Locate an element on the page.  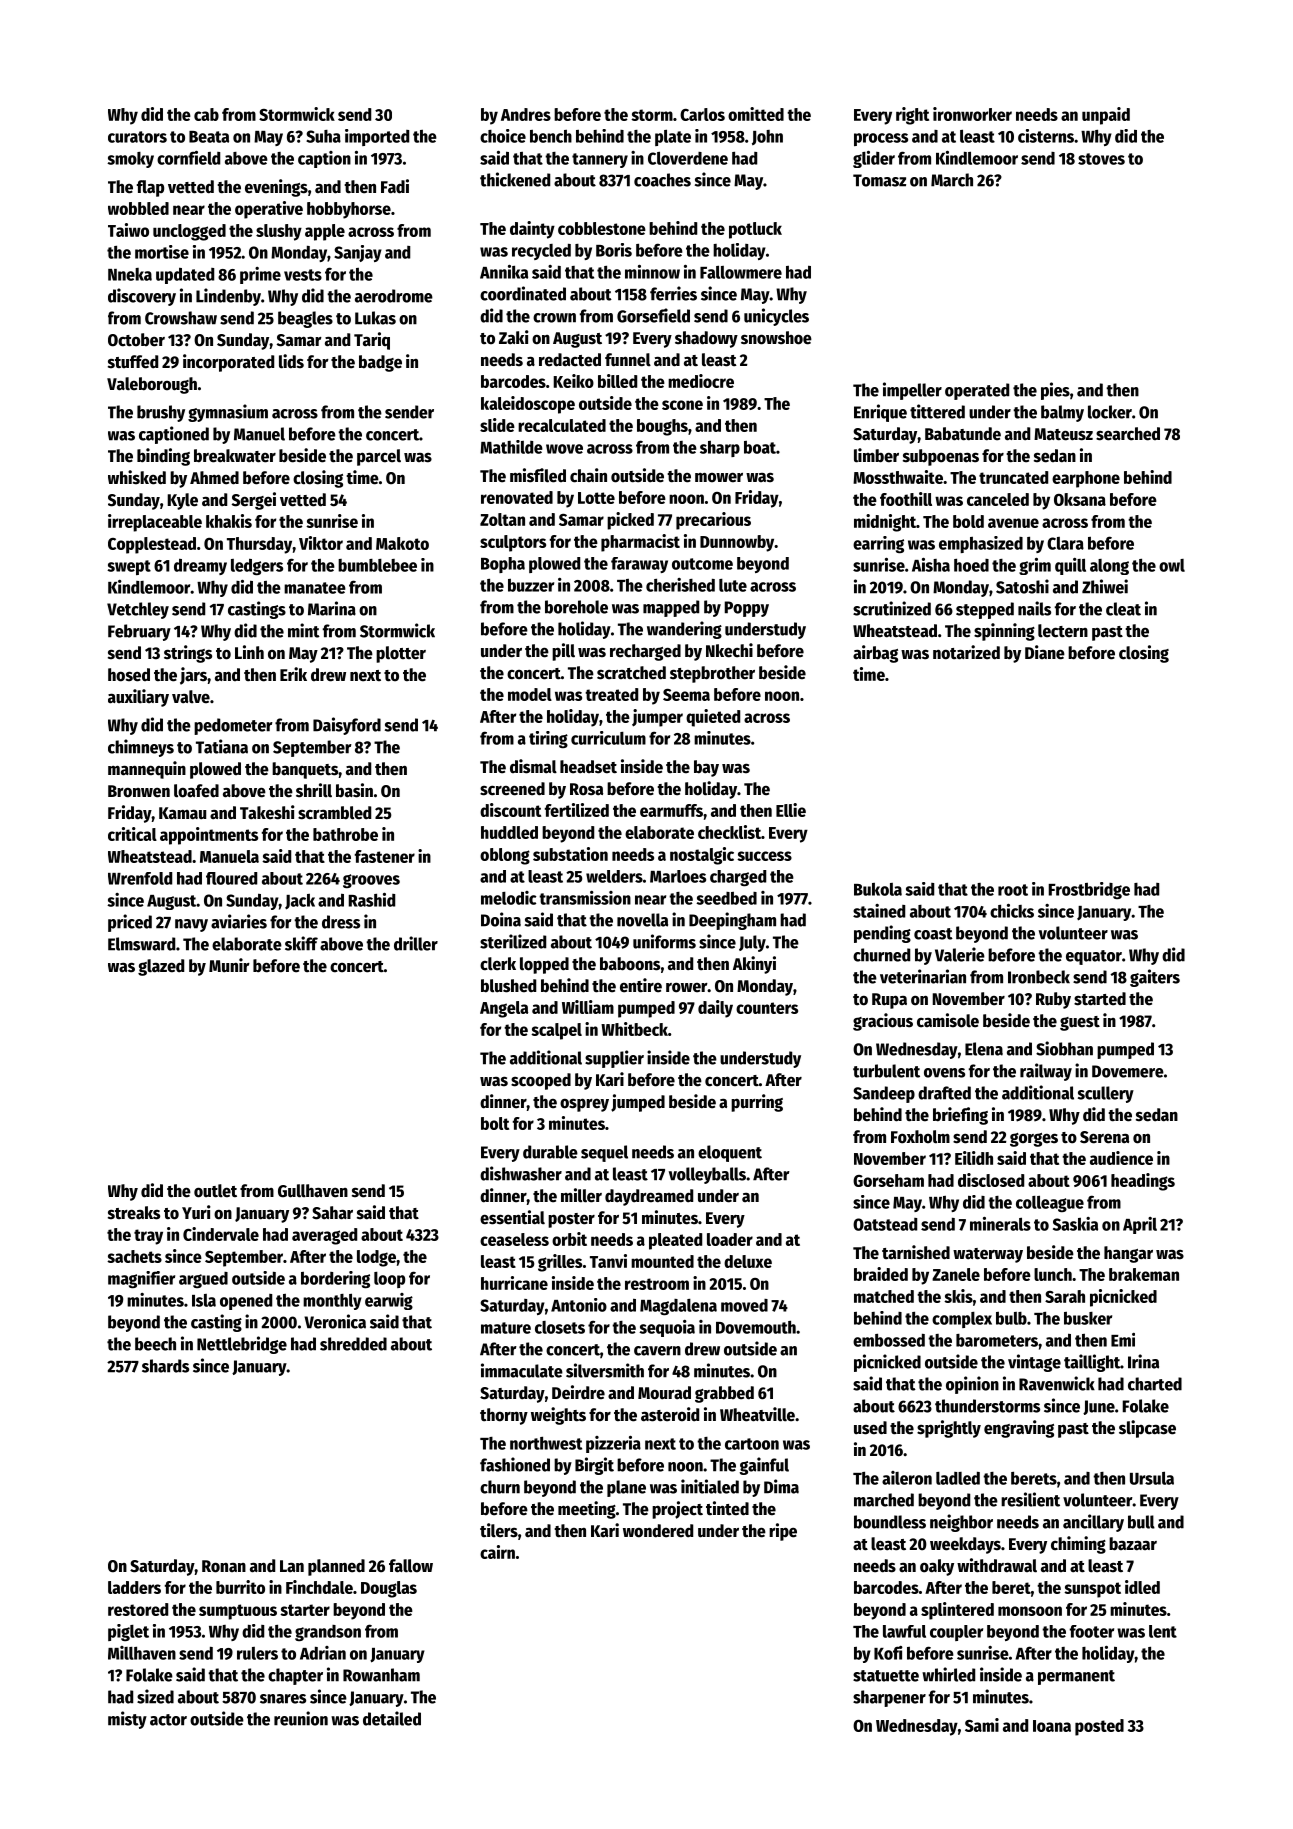
detailed is located at coordinates (392, 1718).
